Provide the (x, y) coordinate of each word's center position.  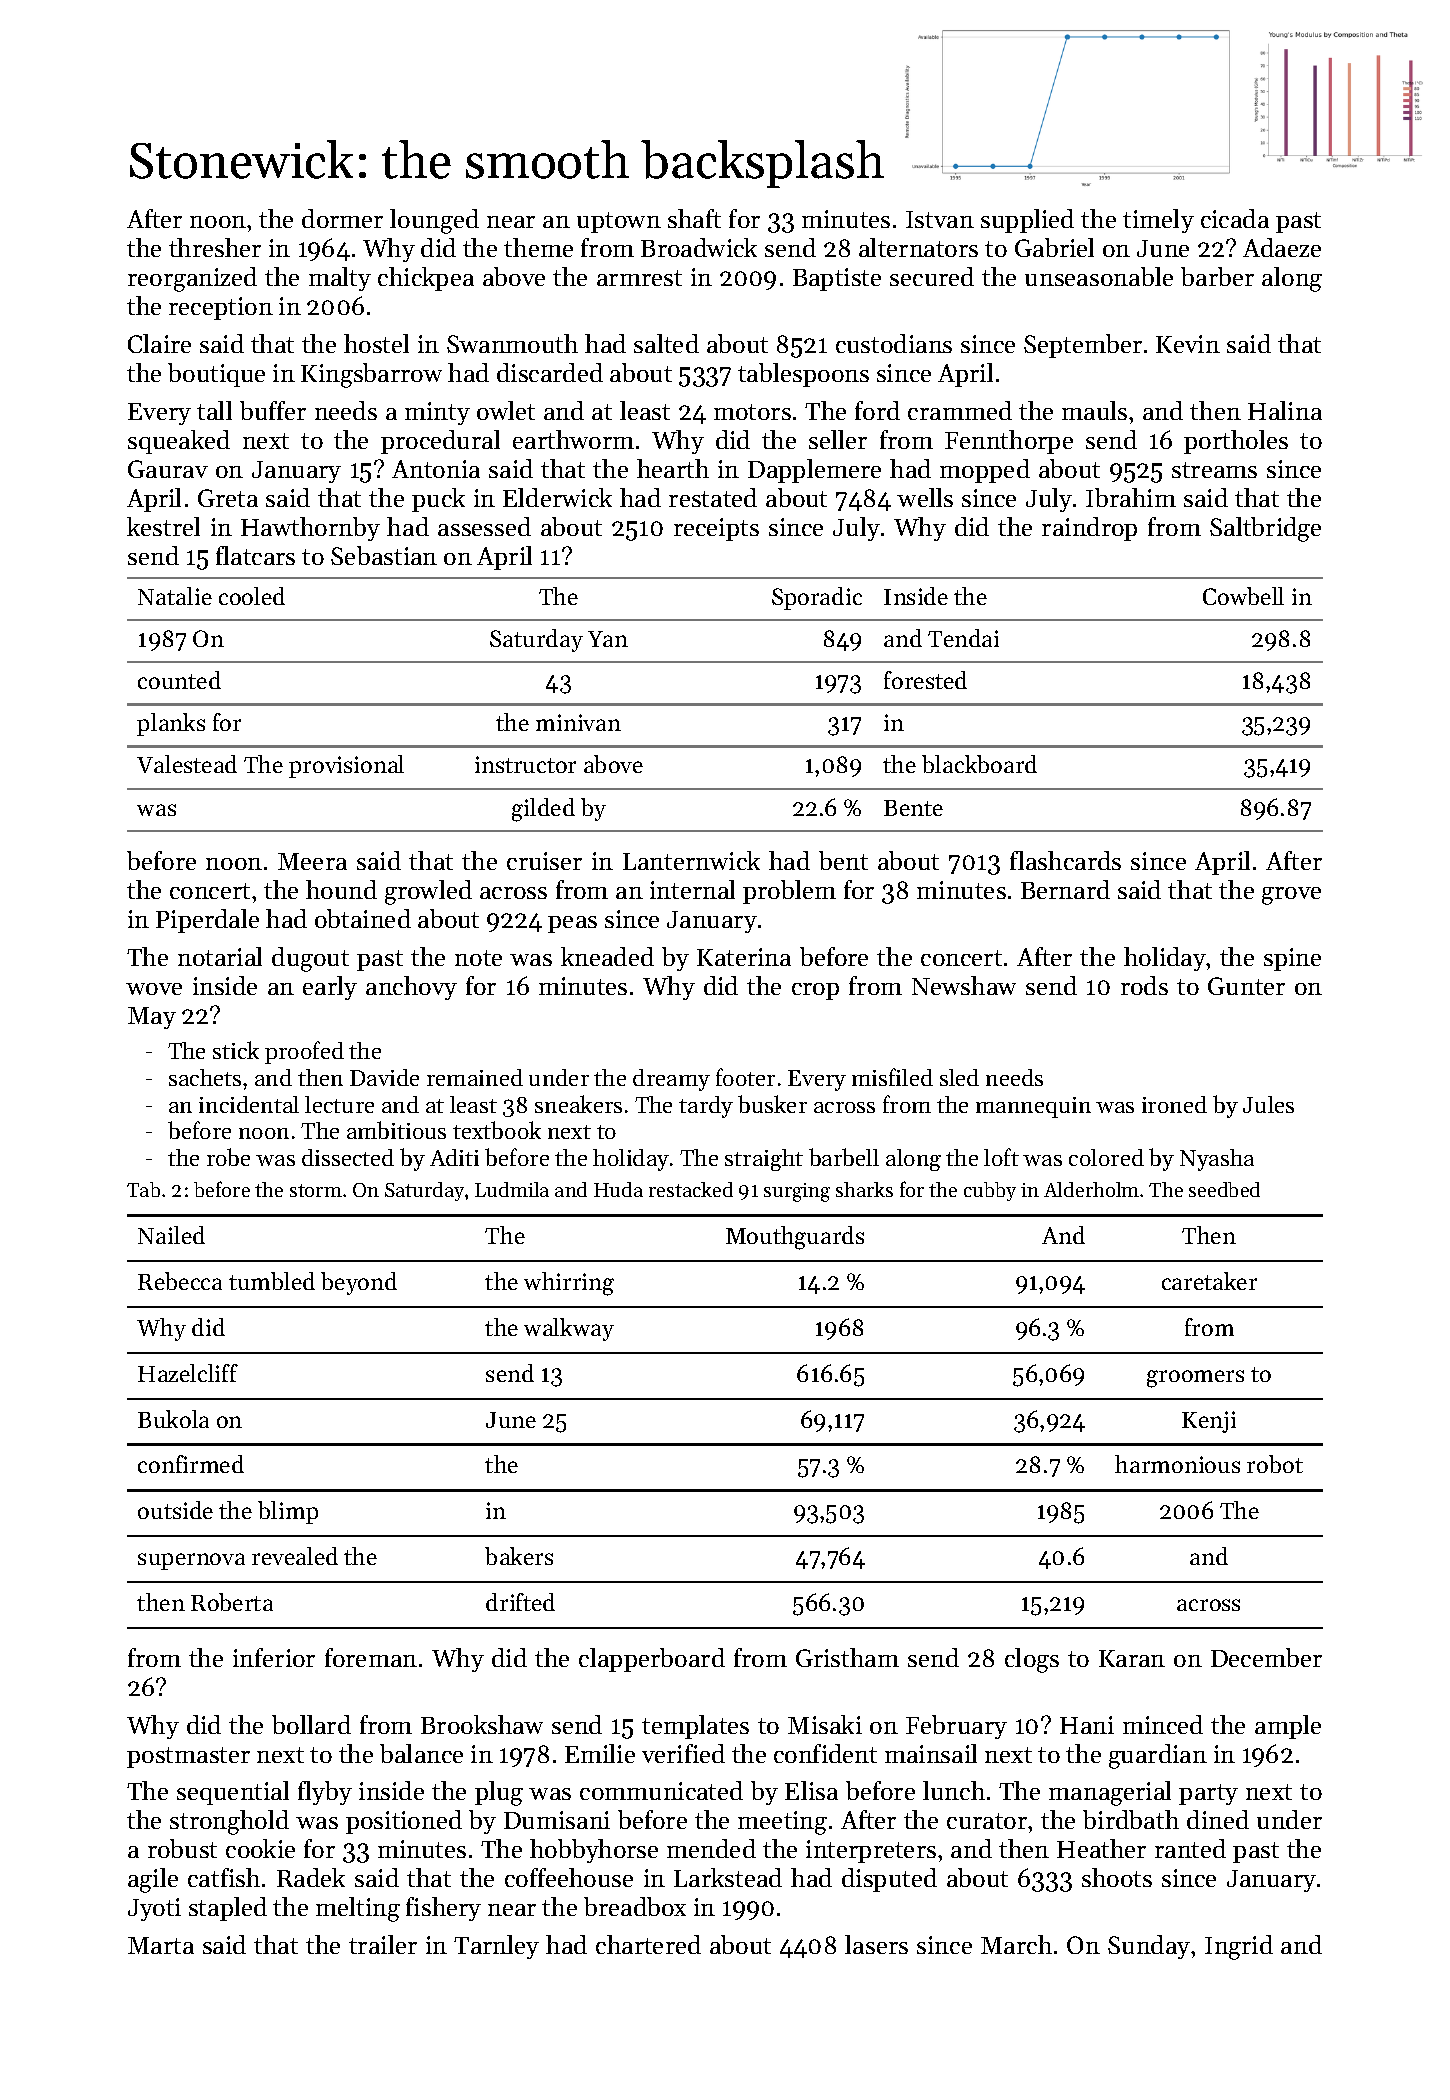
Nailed (171, 1235)
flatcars (255, 555)
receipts (716, 529)
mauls (1094, 410)
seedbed (1224, 1189)
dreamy (671, 1080)
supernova (191, 1561)
